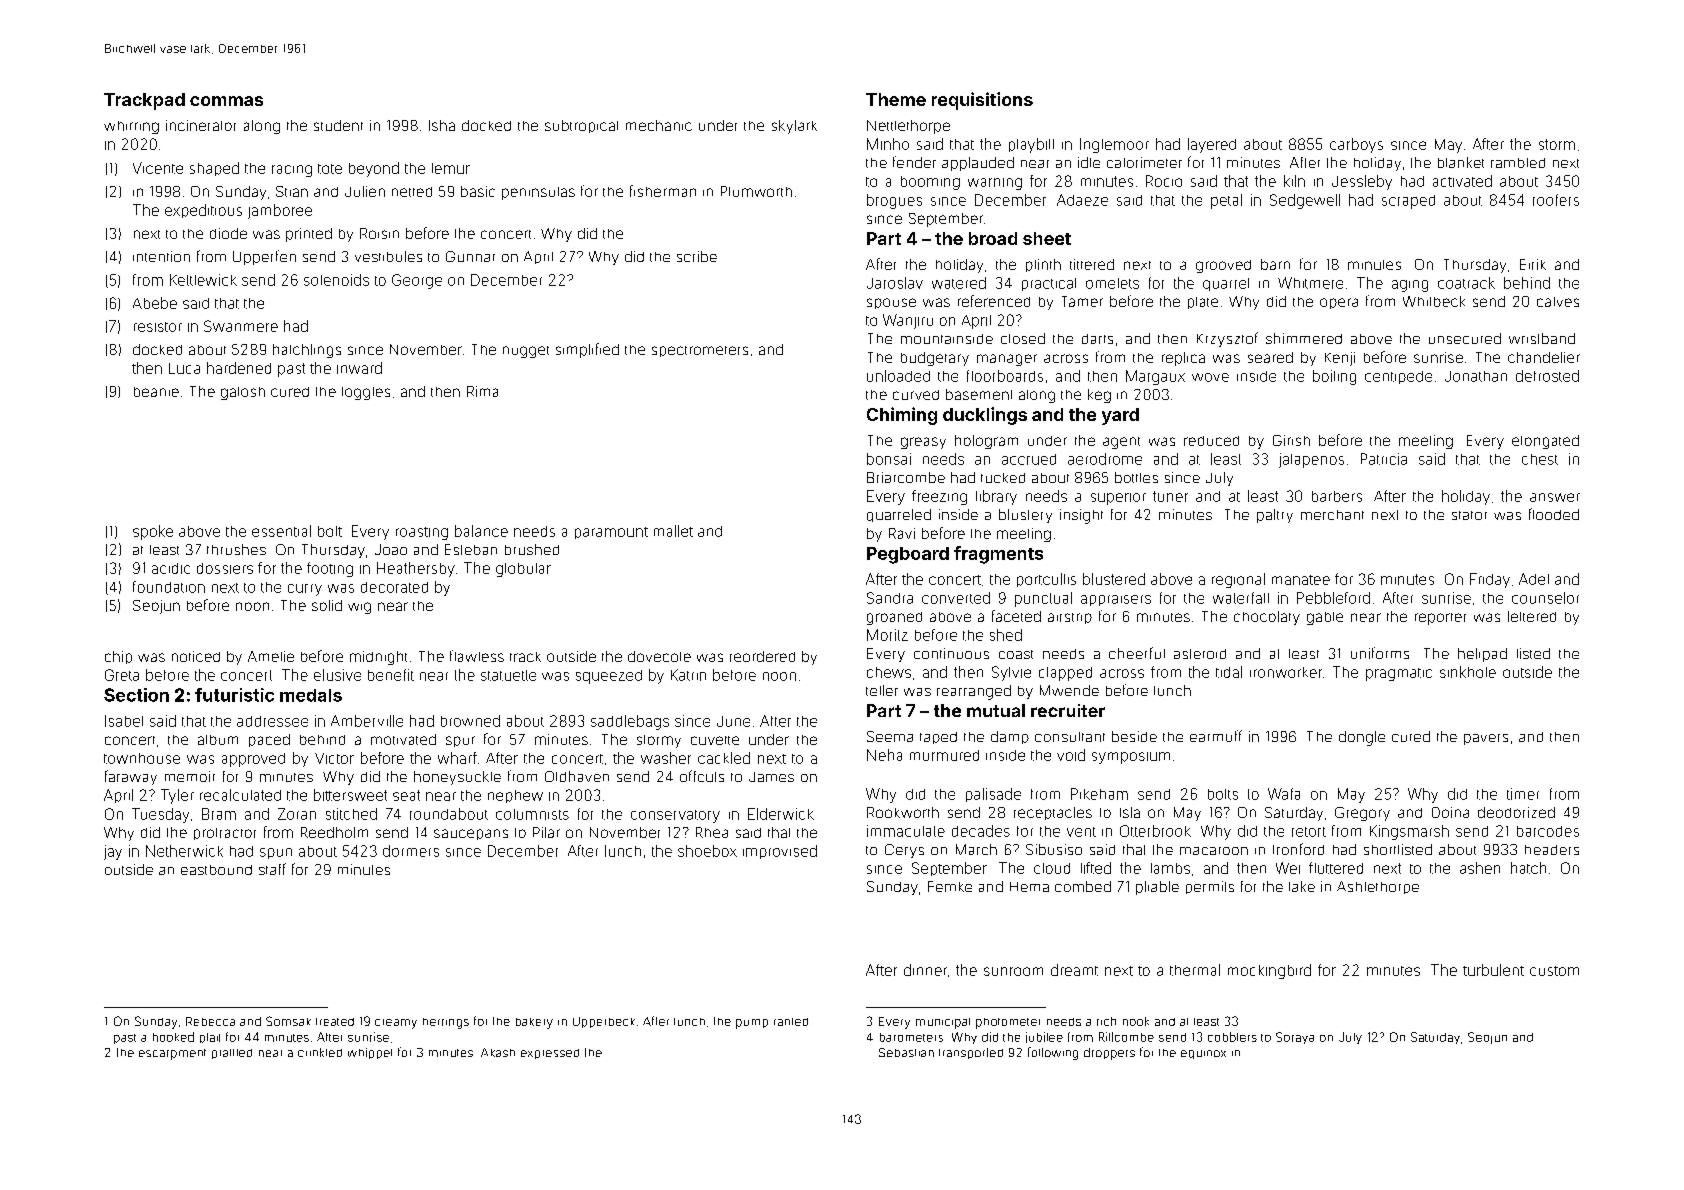 The width and height of the screenshot is (1684, 1190). Describe the element at coordinates (1305, 201) in the screenshot. I see `Sedgewell` at that location.
